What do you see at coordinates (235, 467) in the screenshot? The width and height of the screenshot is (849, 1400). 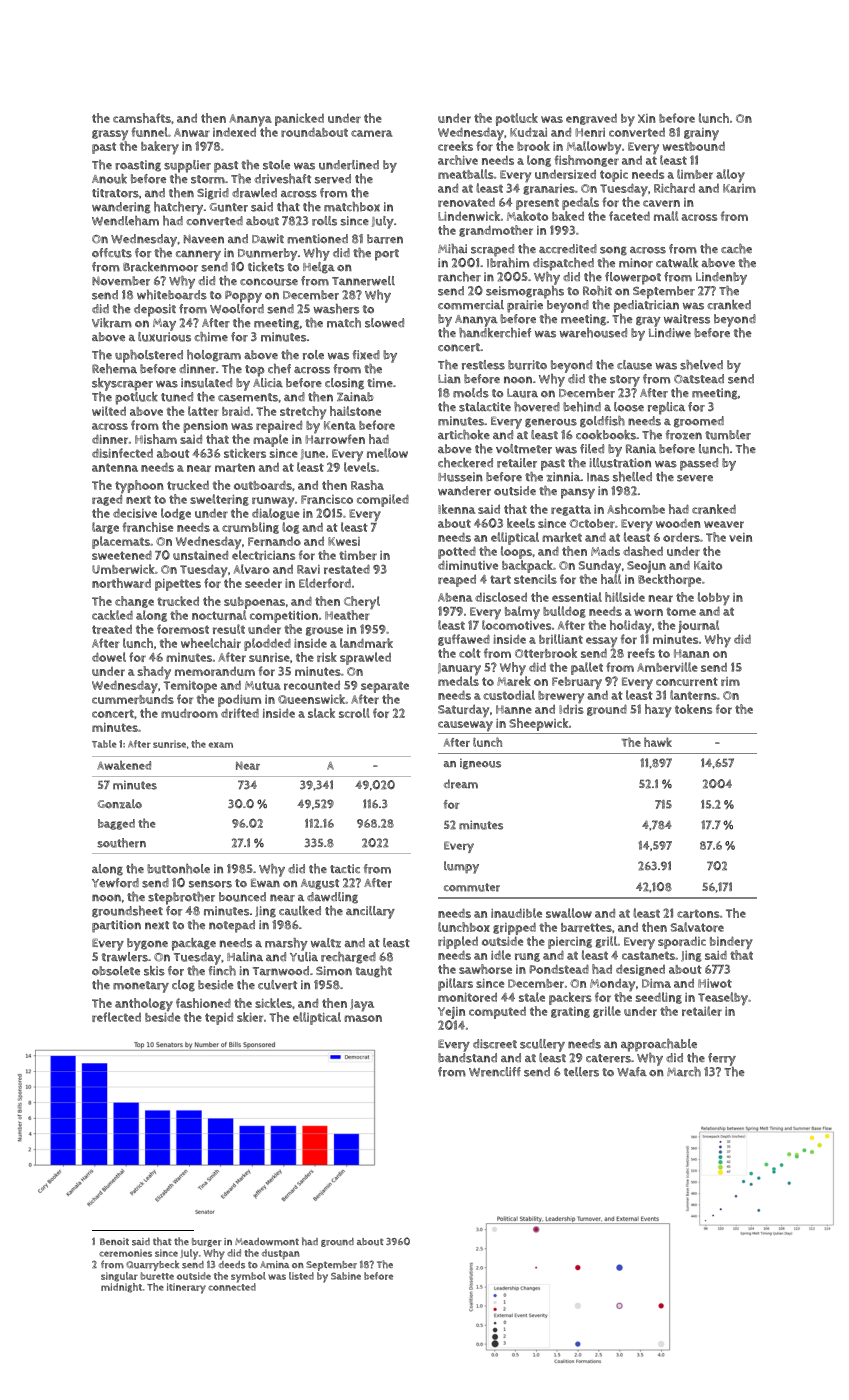 I see `marten` at bounding box center [235, 467].
